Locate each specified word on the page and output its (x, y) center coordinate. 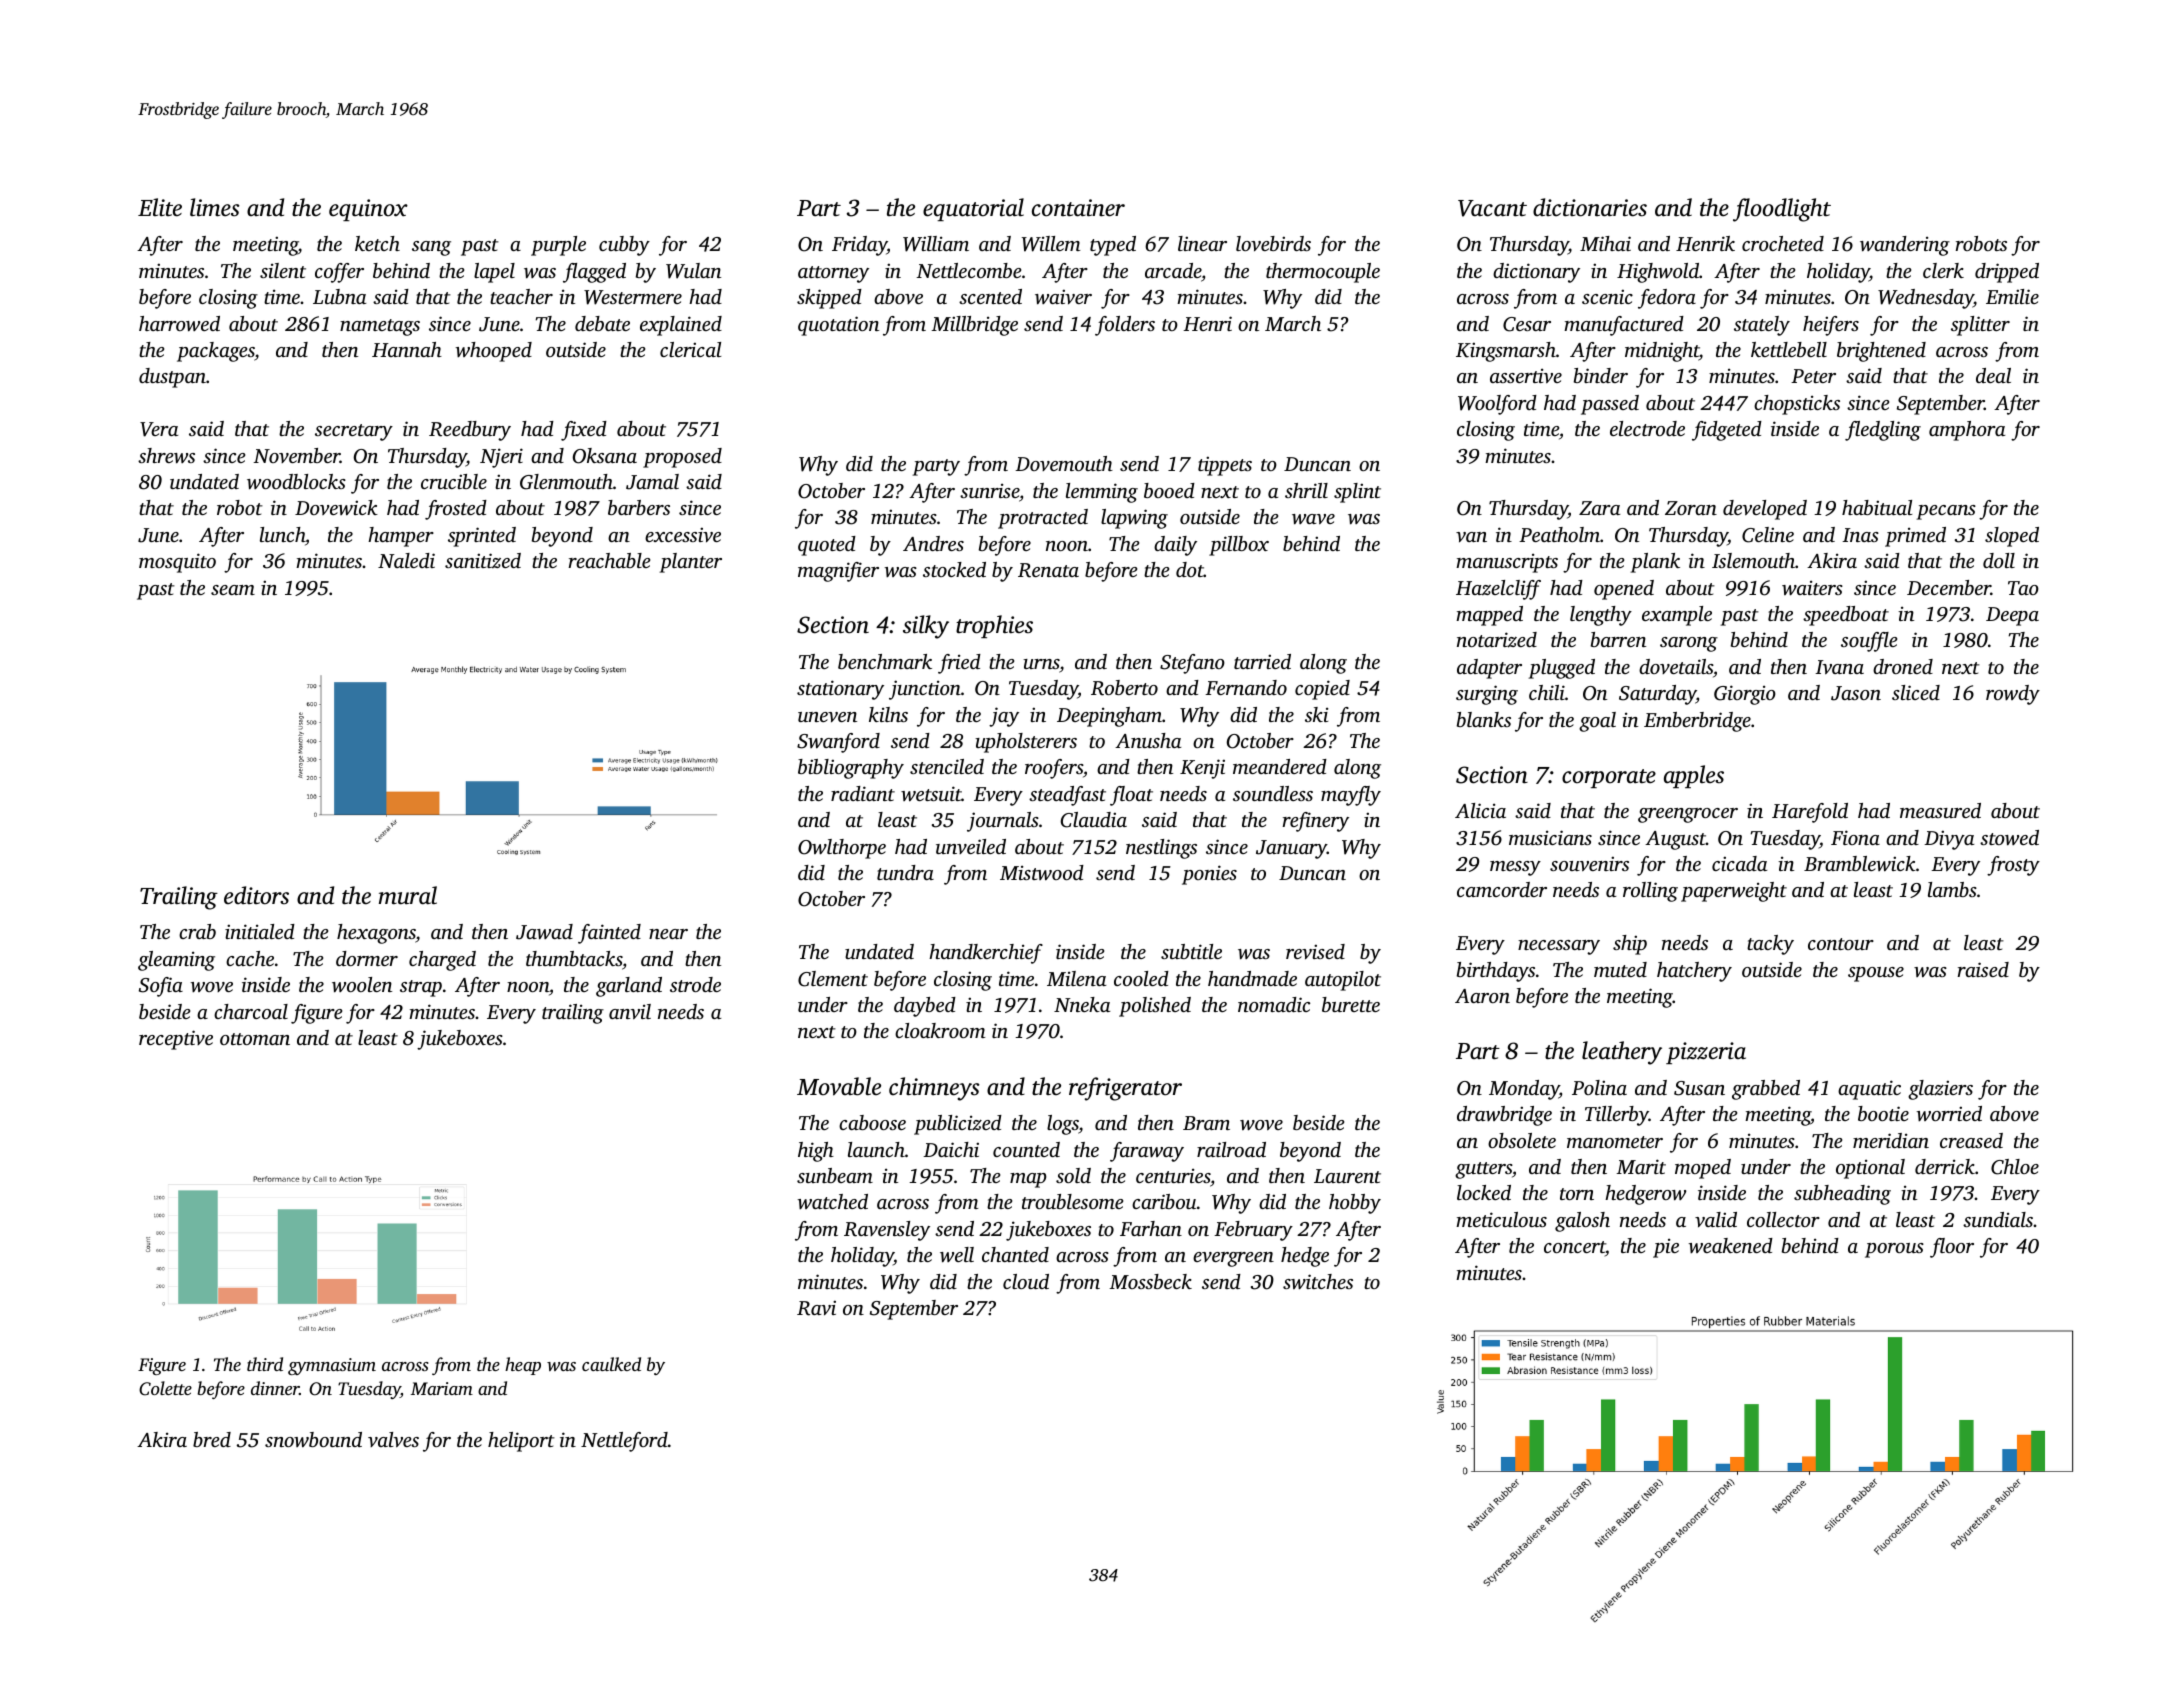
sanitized (483, 560)
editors (256, 895)
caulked (611, 1364)
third (265, 1364)
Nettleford (624, 1442)
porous (1894, 1250)
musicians (1550, 837)
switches (1318, 1282)
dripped (2007, 273)
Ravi (816, 1308)
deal (1993, 375)
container (1078, 208)
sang (431, 248)
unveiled (971, 846)
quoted (827, 546)
